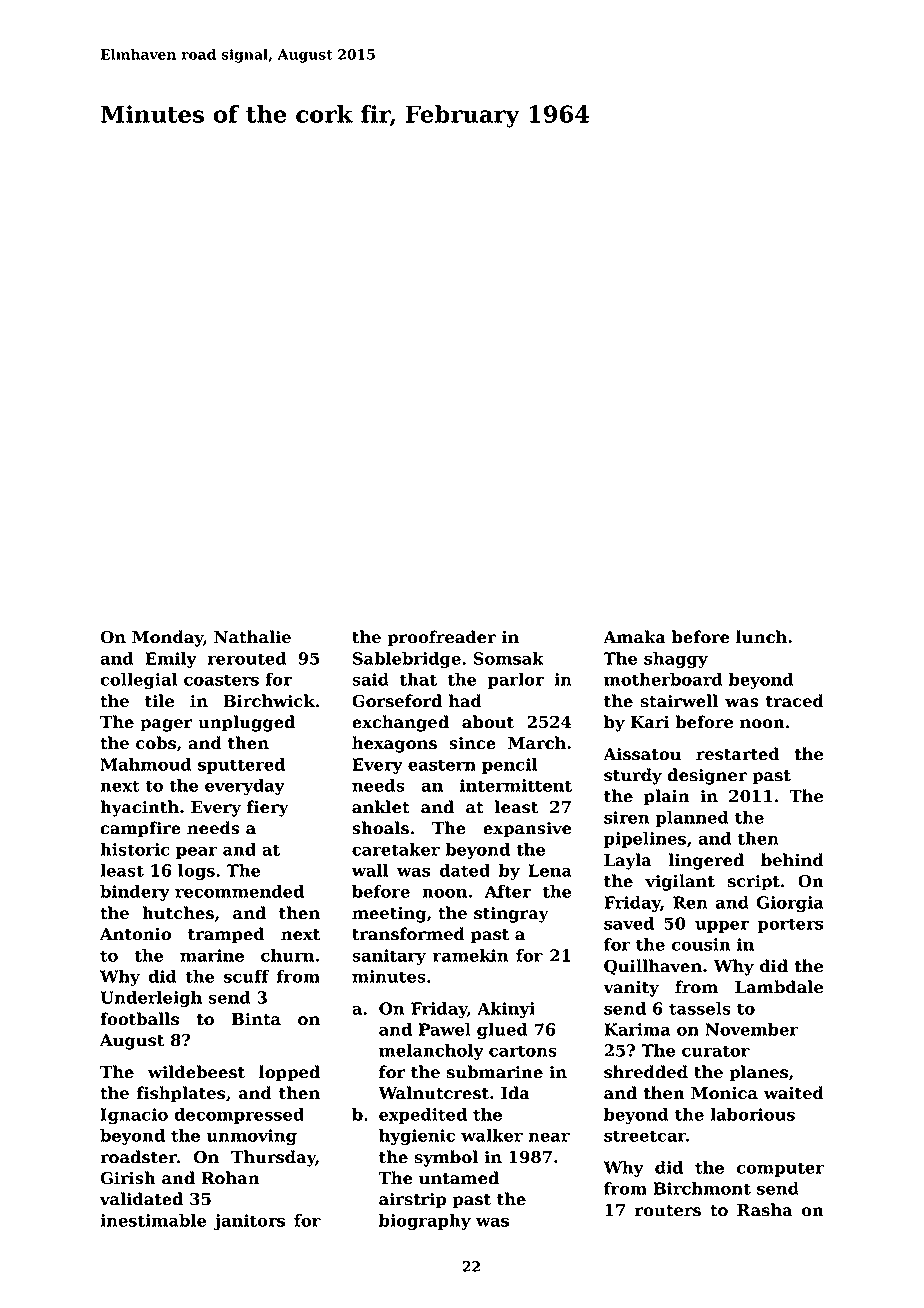 The height and width of the screenshot is (1308, 924). I want to click on lopped, so click(289, 1073).
